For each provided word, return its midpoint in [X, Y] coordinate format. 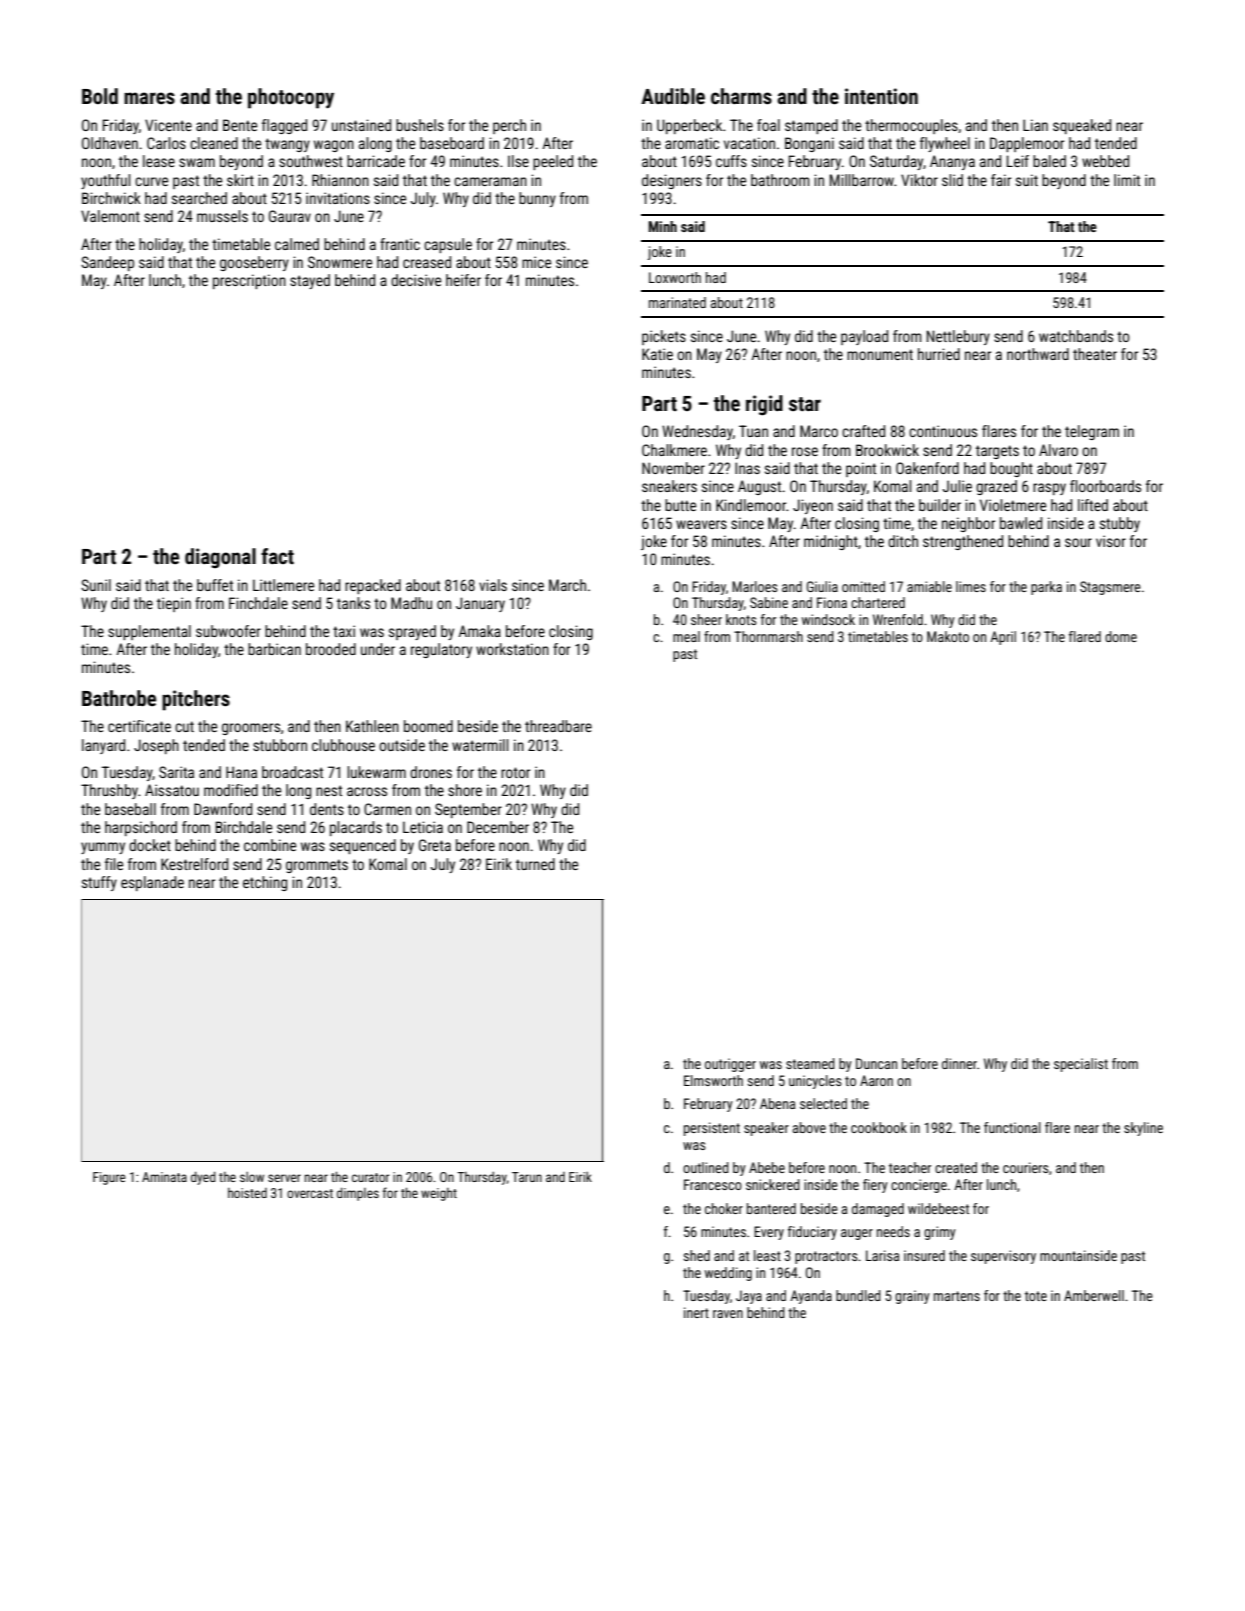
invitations [338, 198]
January [480, 604]
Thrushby [109, 791]
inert [696, 1312]
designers [672, 181]
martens [957, 1296]
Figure [109, 1178]
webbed [1105, 161]
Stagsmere [1110, 588]
